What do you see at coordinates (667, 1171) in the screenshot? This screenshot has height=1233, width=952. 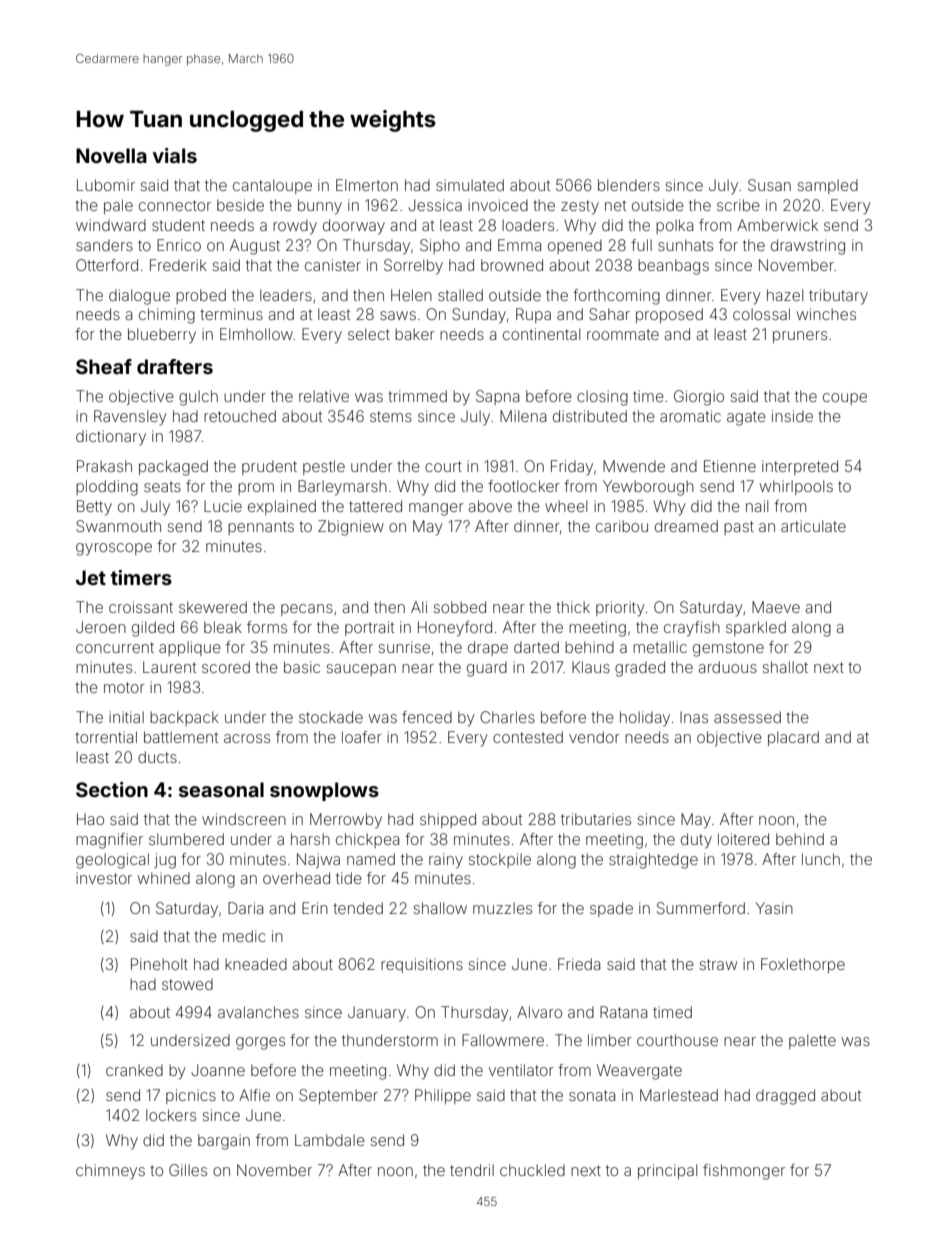 I see `principal` at bounding box center [667, 1171].
